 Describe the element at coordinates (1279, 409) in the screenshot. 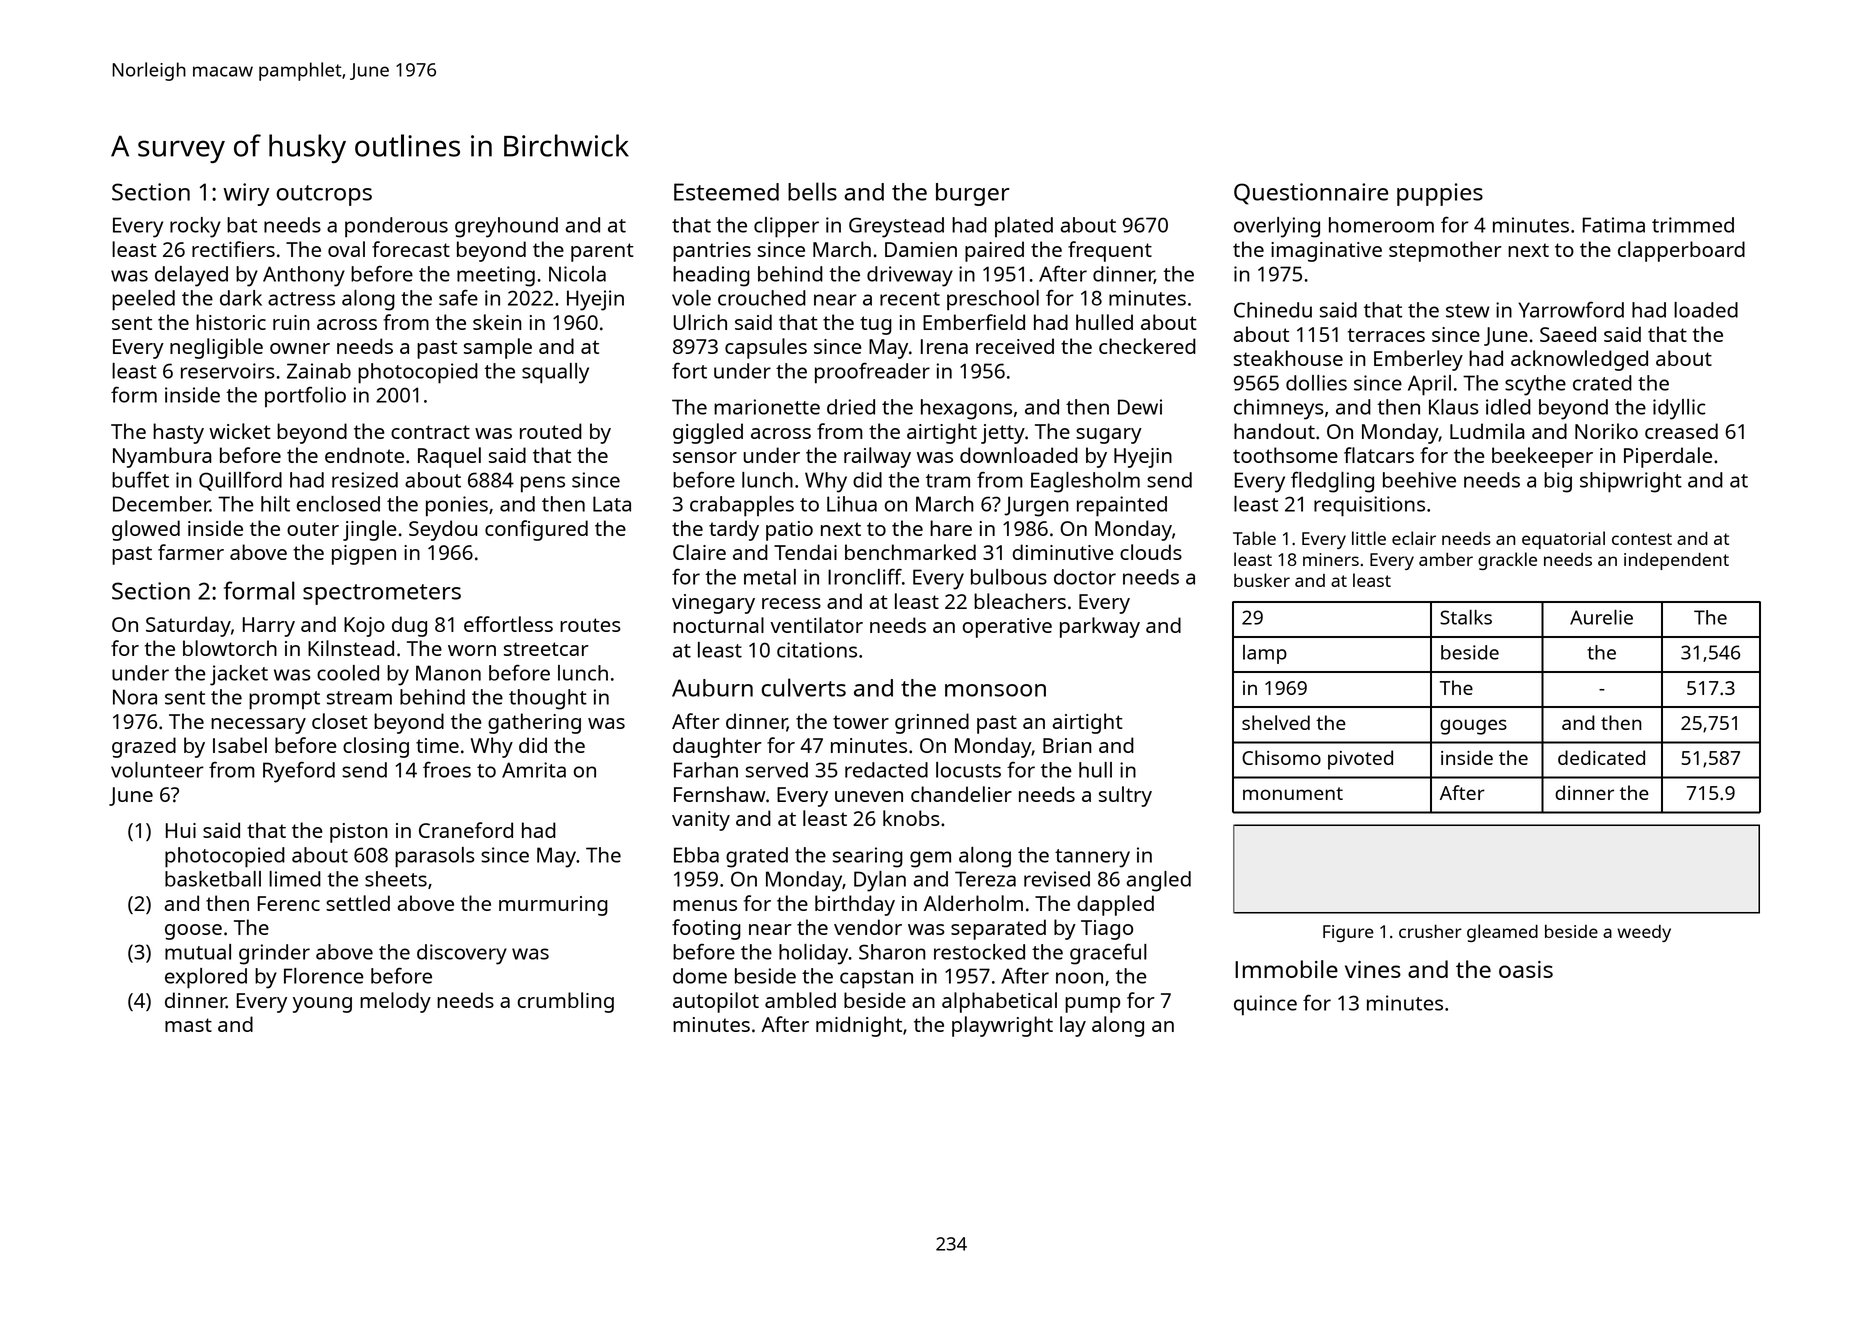

I see `chimneys` at that location.
